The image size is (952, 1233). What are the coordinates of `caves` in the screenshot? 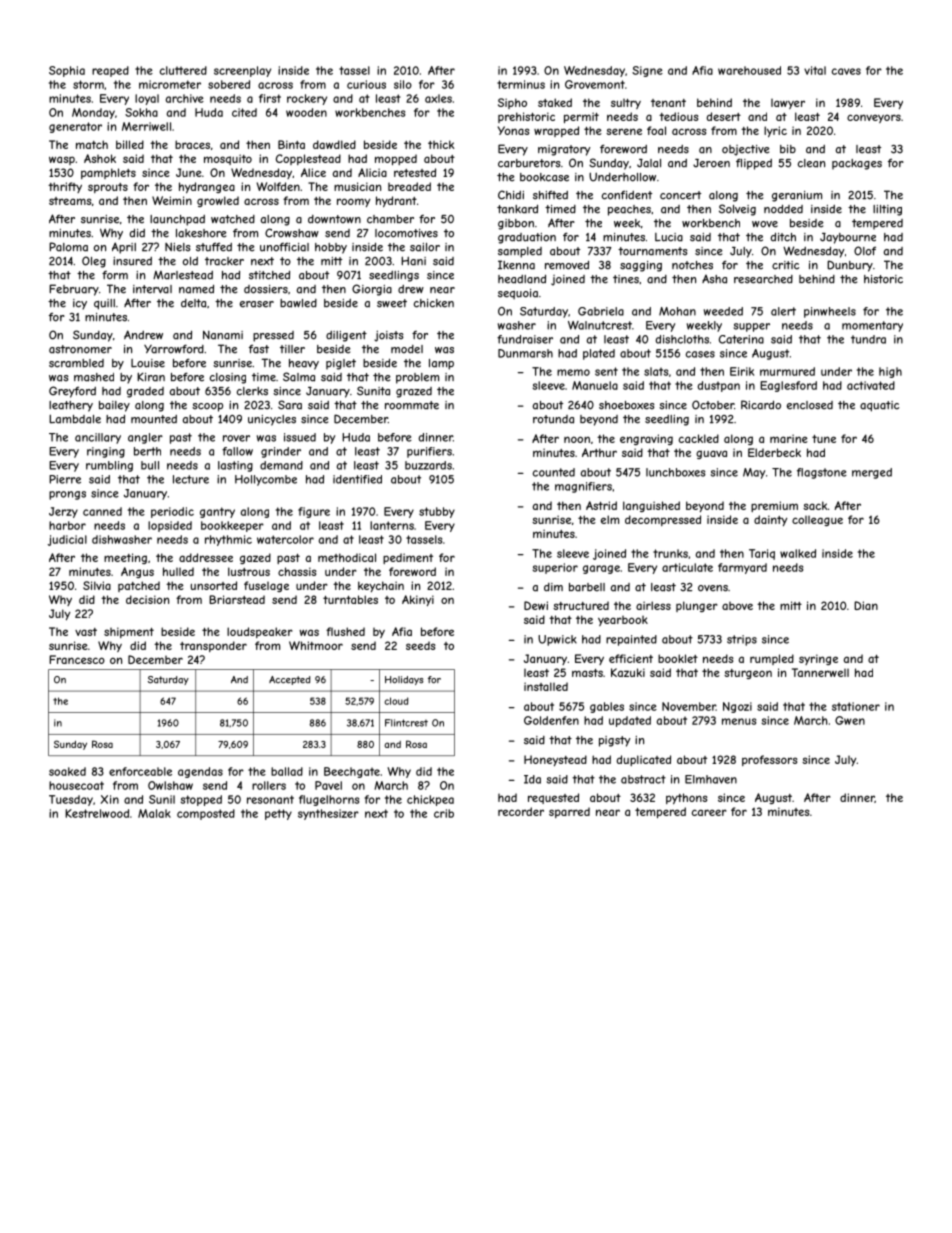 It's located at (846, 71).
